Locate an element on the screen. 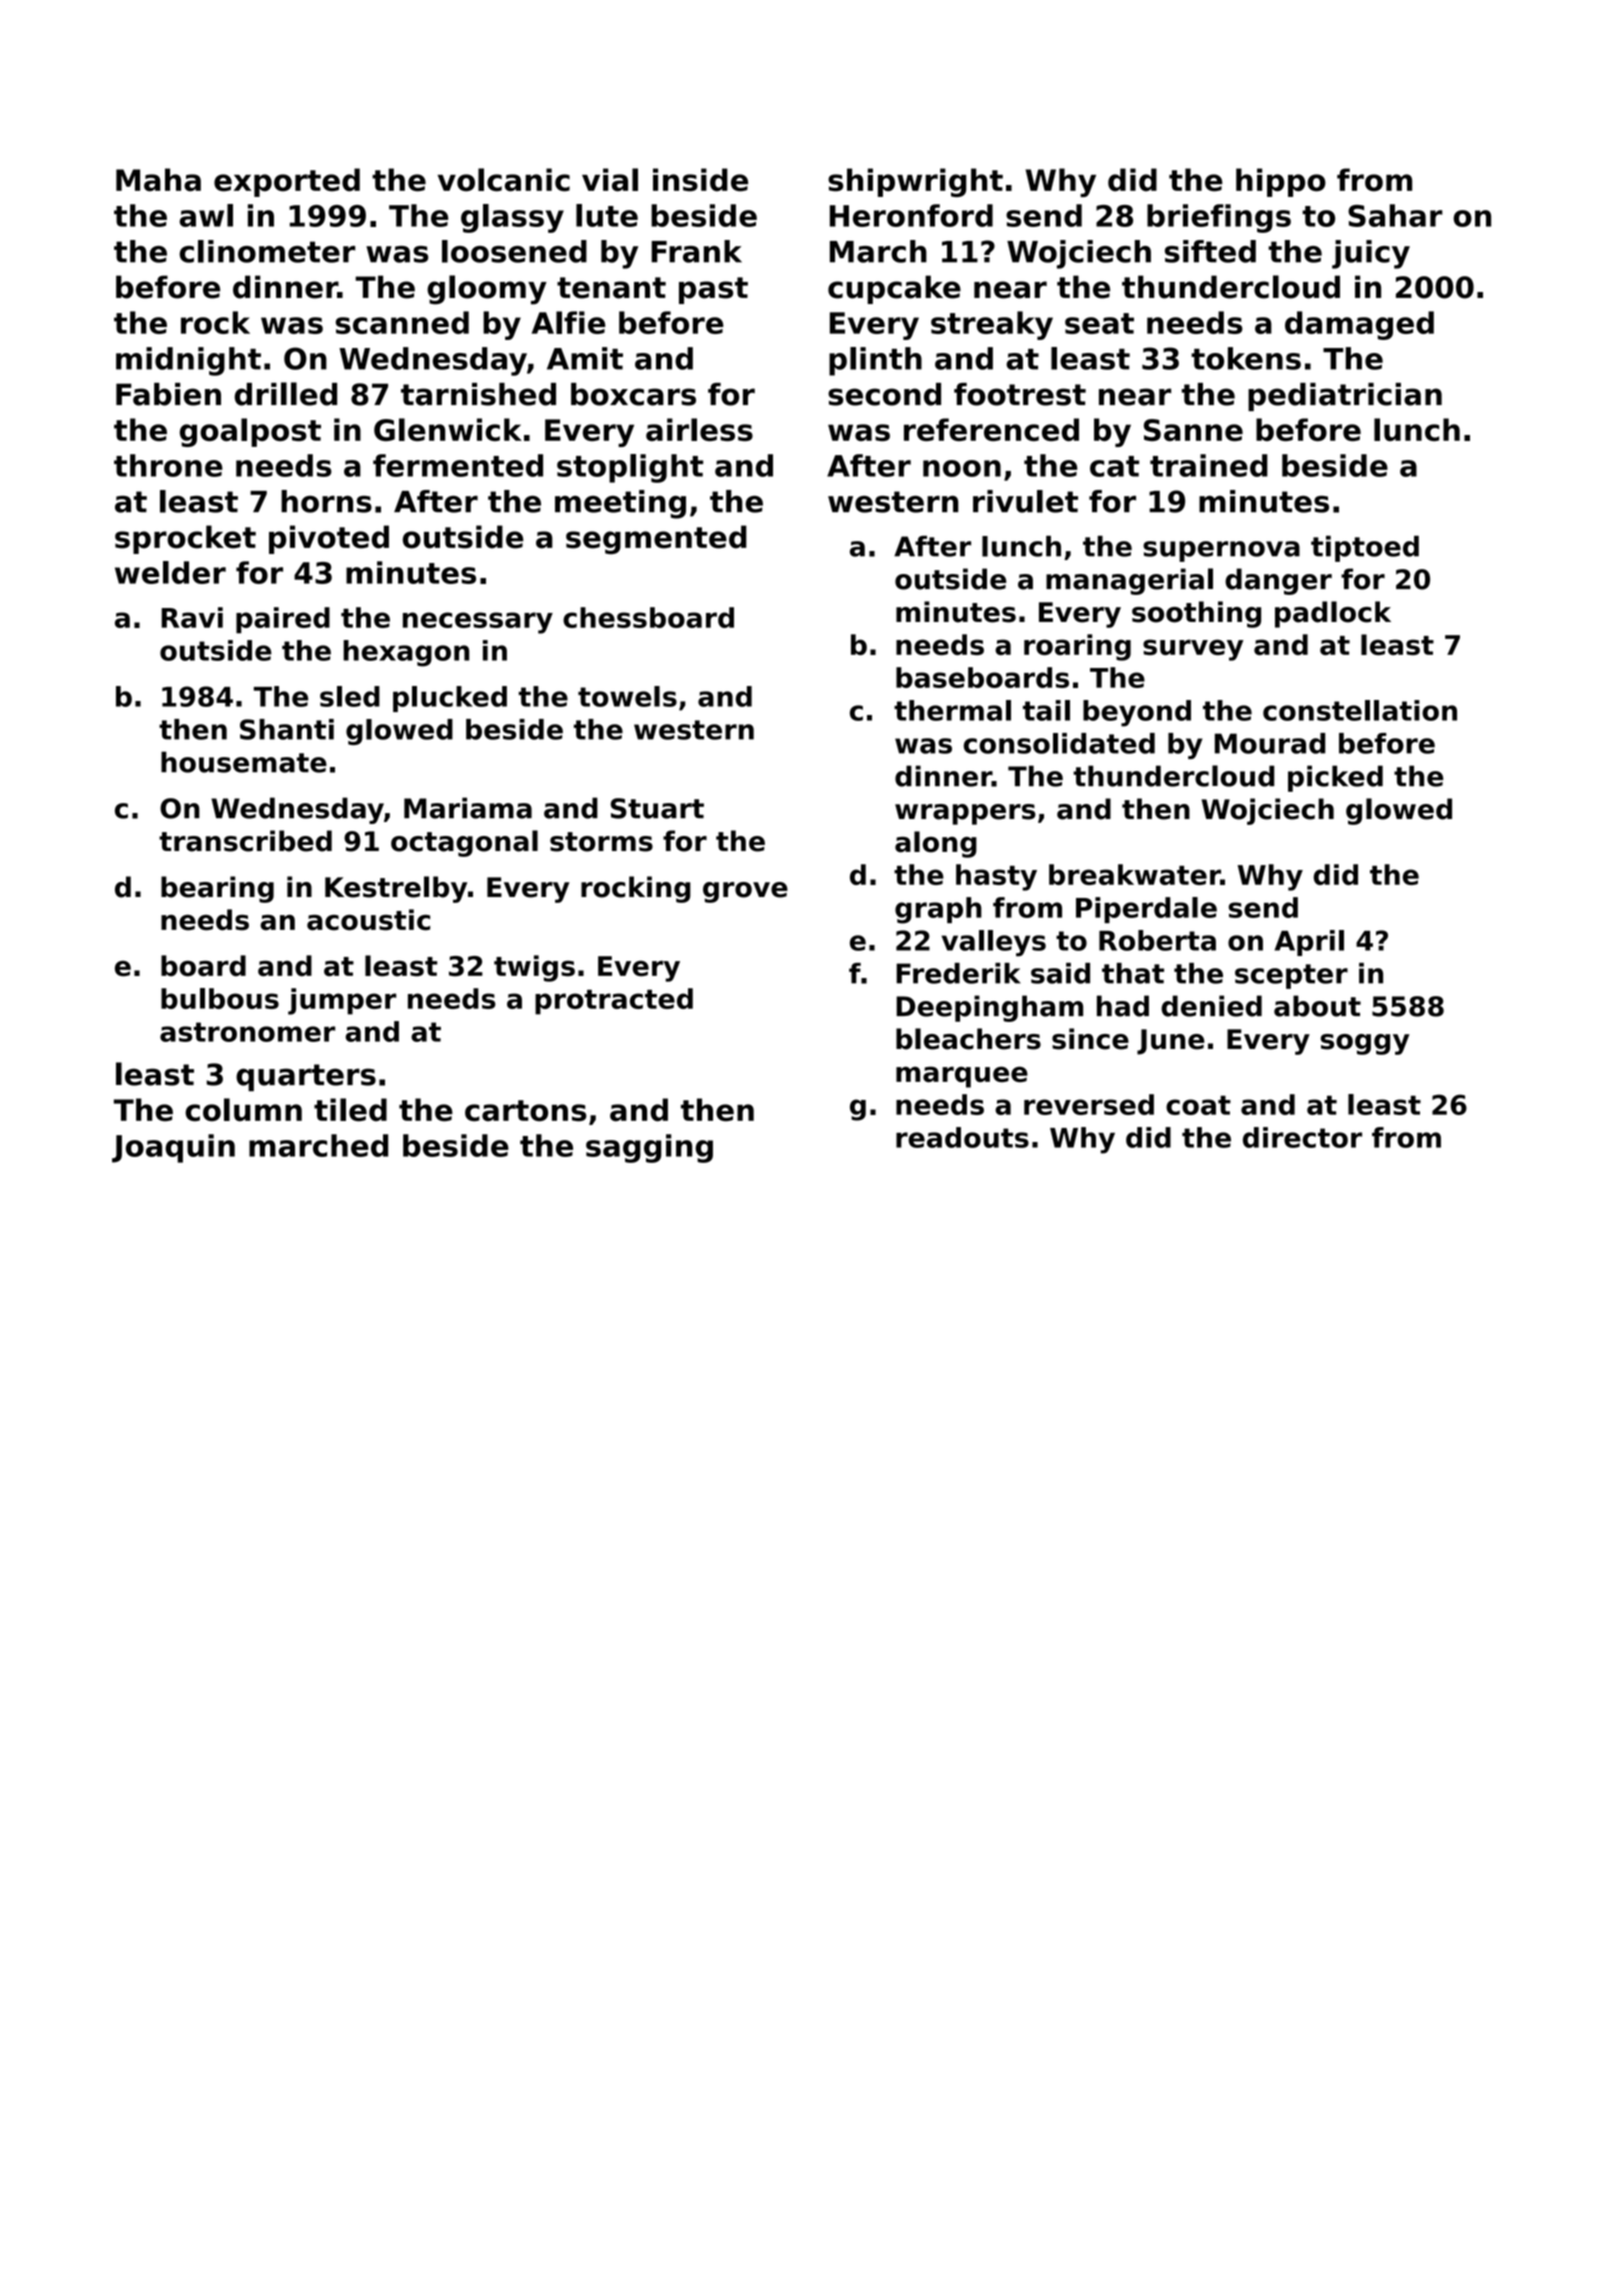 The image size is (1620, 2292). rivulet is located at coordinates (1025, 501).
